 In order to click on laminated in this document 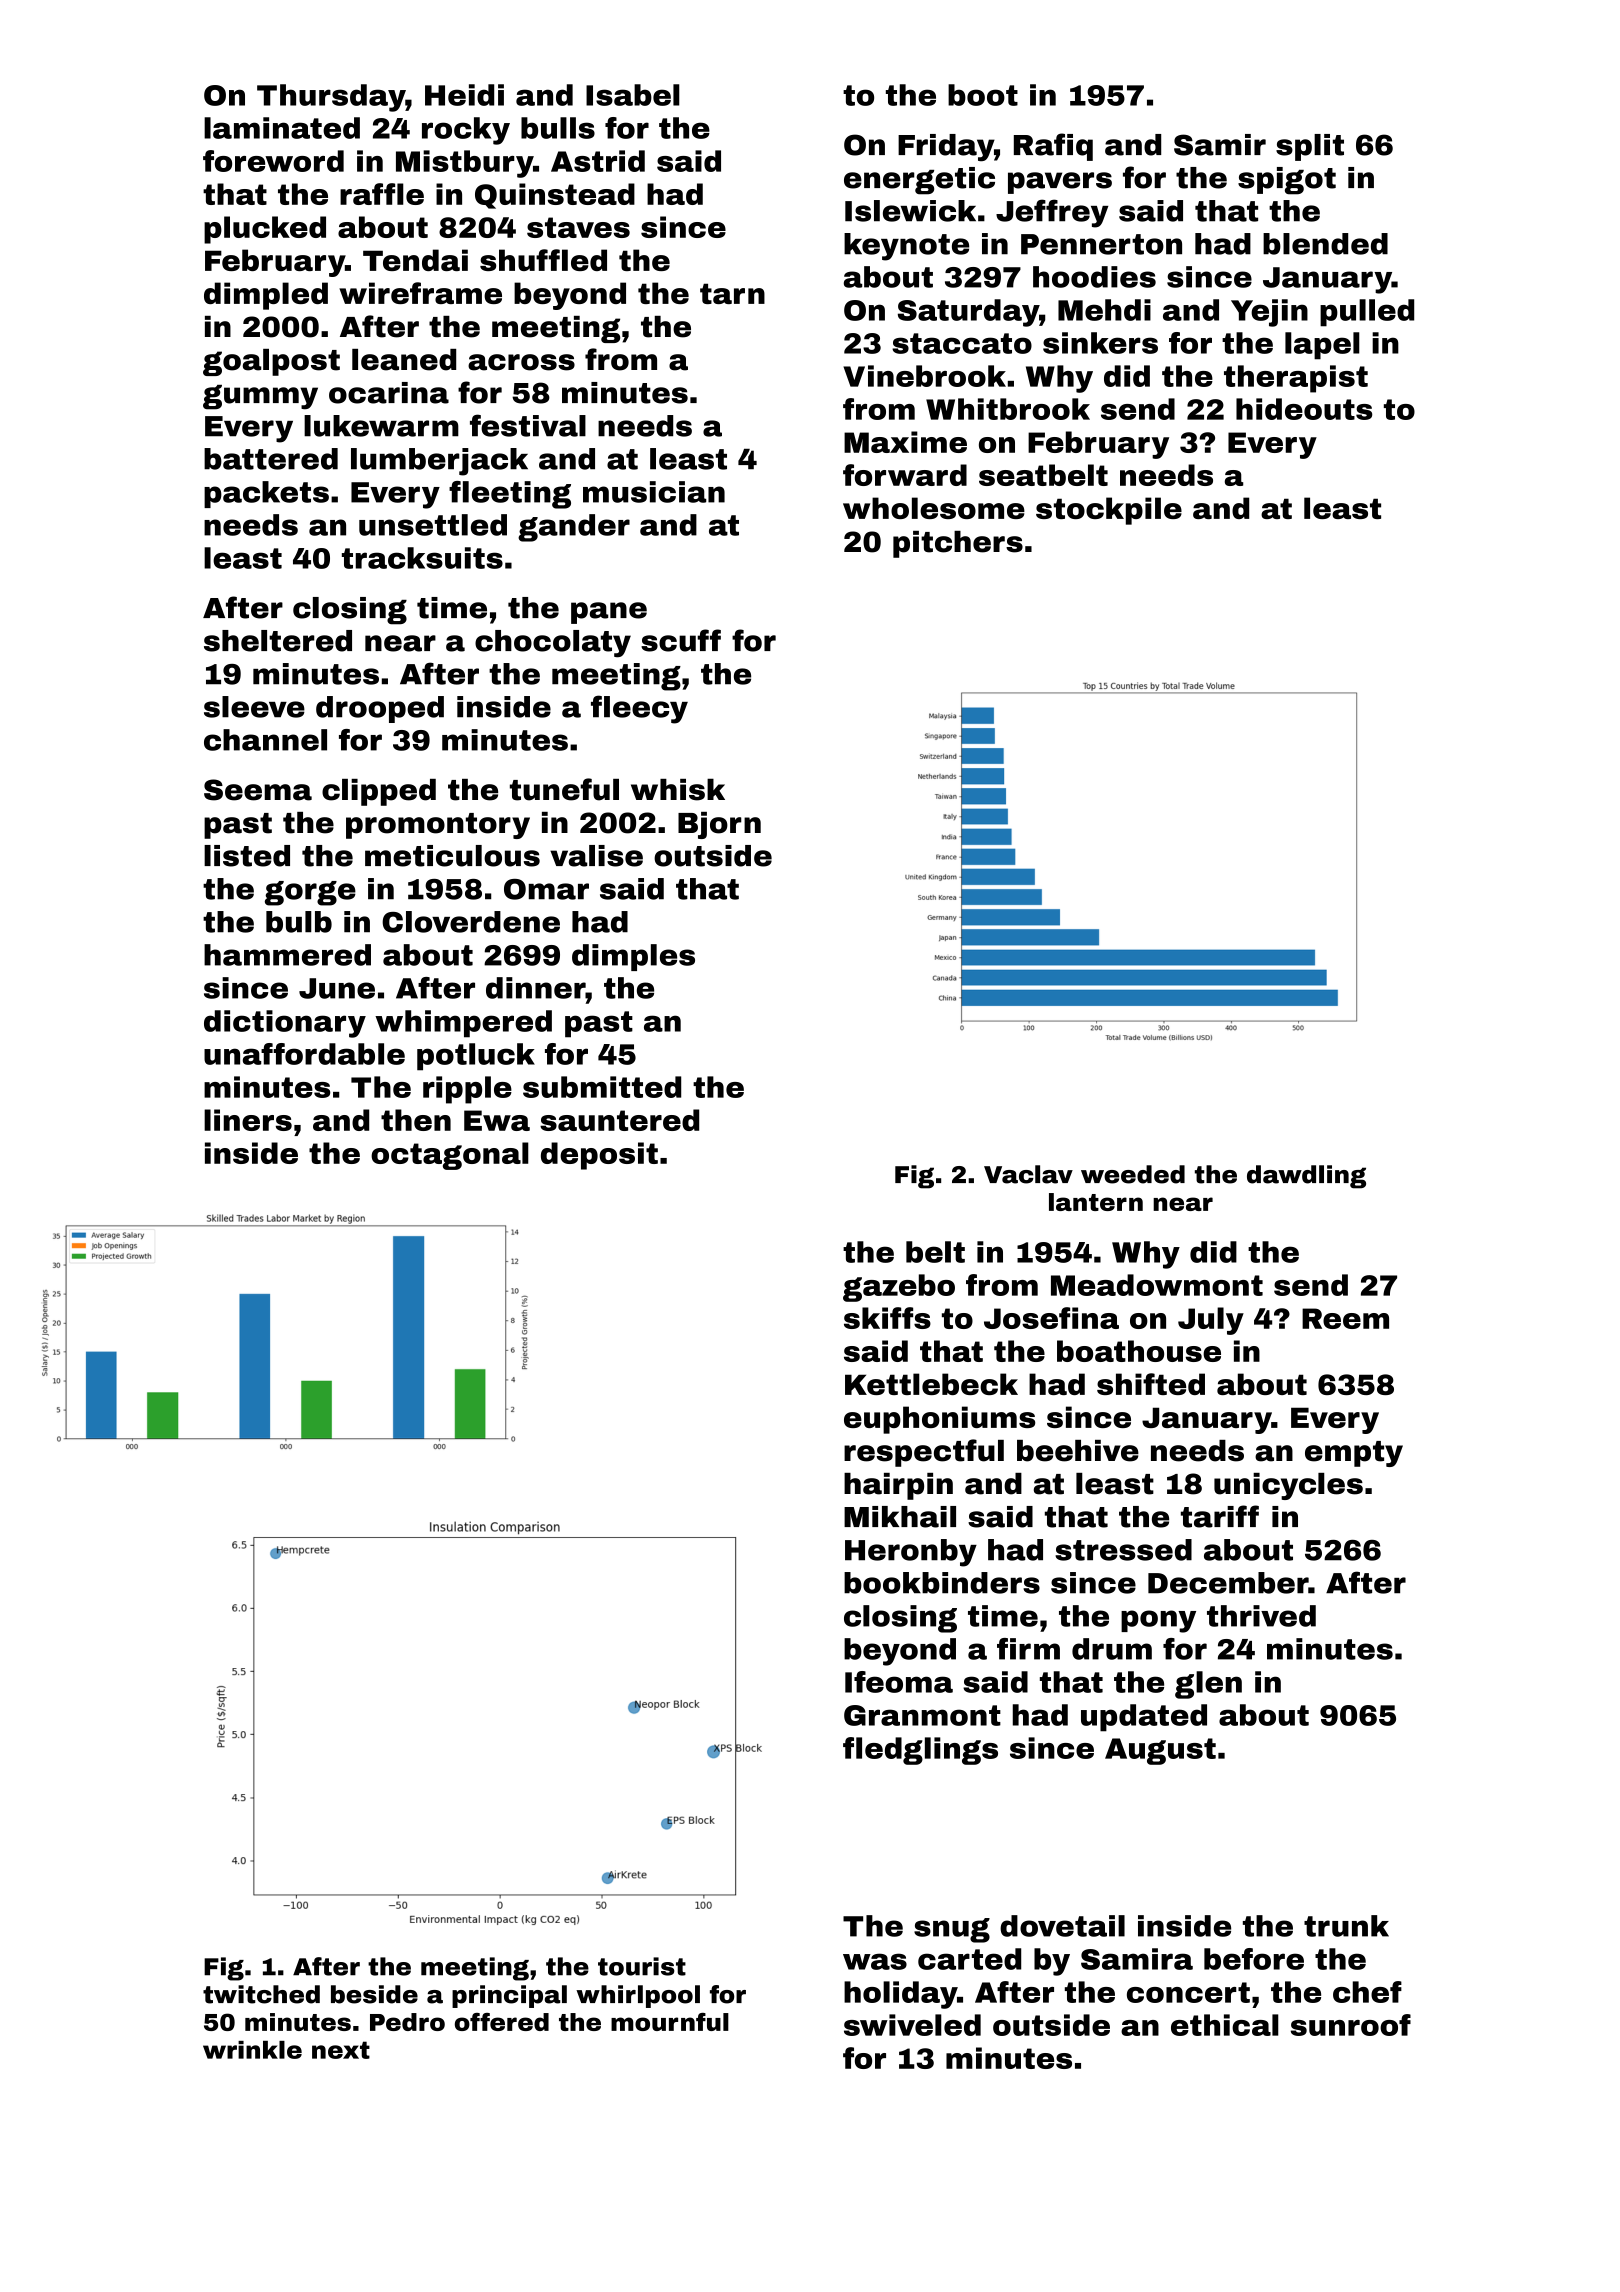, I will do `click(282, 128)`.
